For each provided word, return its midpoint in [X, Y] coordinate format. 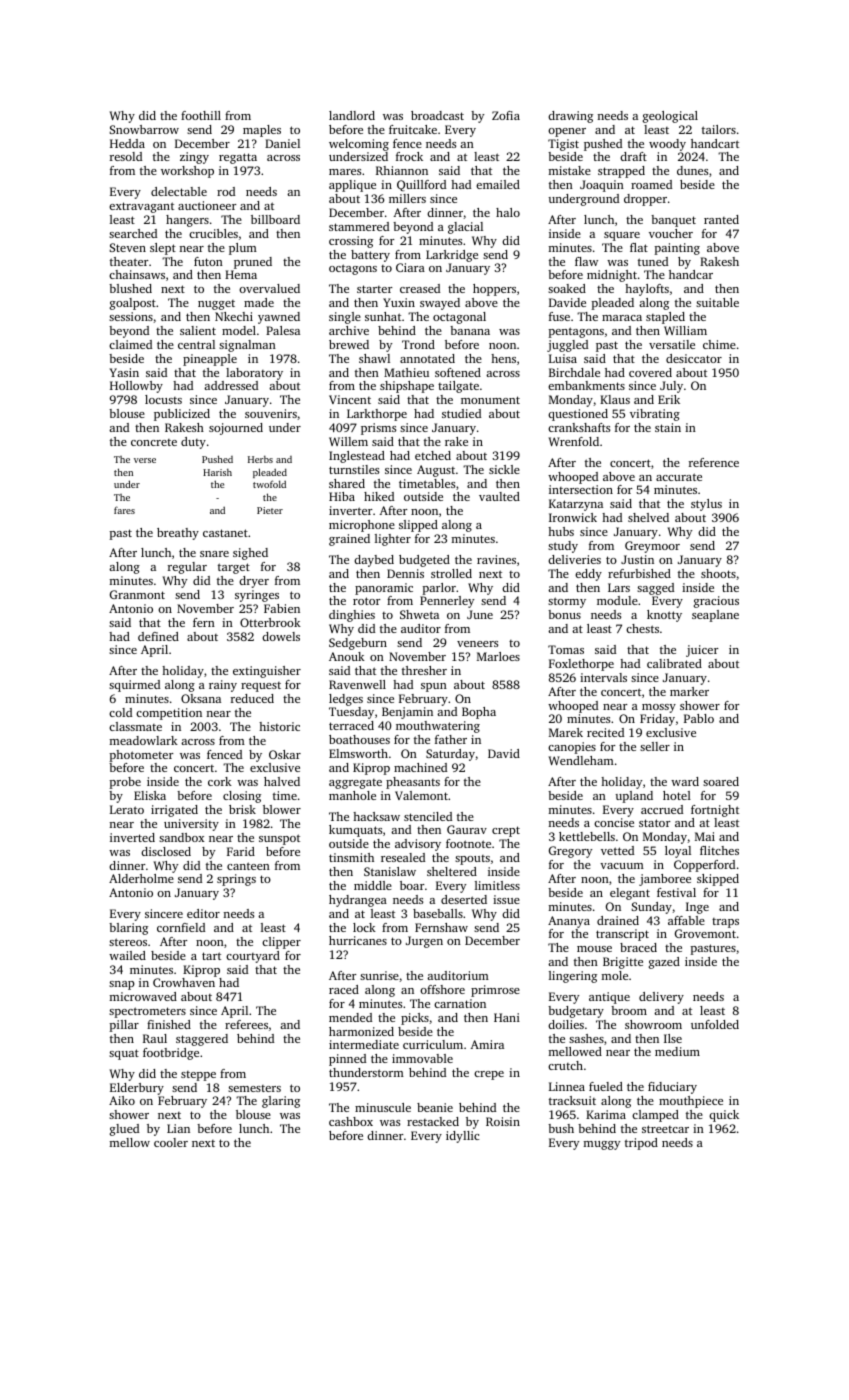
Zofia [506, 115]
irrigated [174, 811]
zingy [194, 158]
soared [721, 781]
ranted [721, 219]
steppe [198, 1076]
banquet [673, 221]
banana [470, 330]
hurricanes [358, 940]
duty [193, 443]
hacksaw [376, 816]
